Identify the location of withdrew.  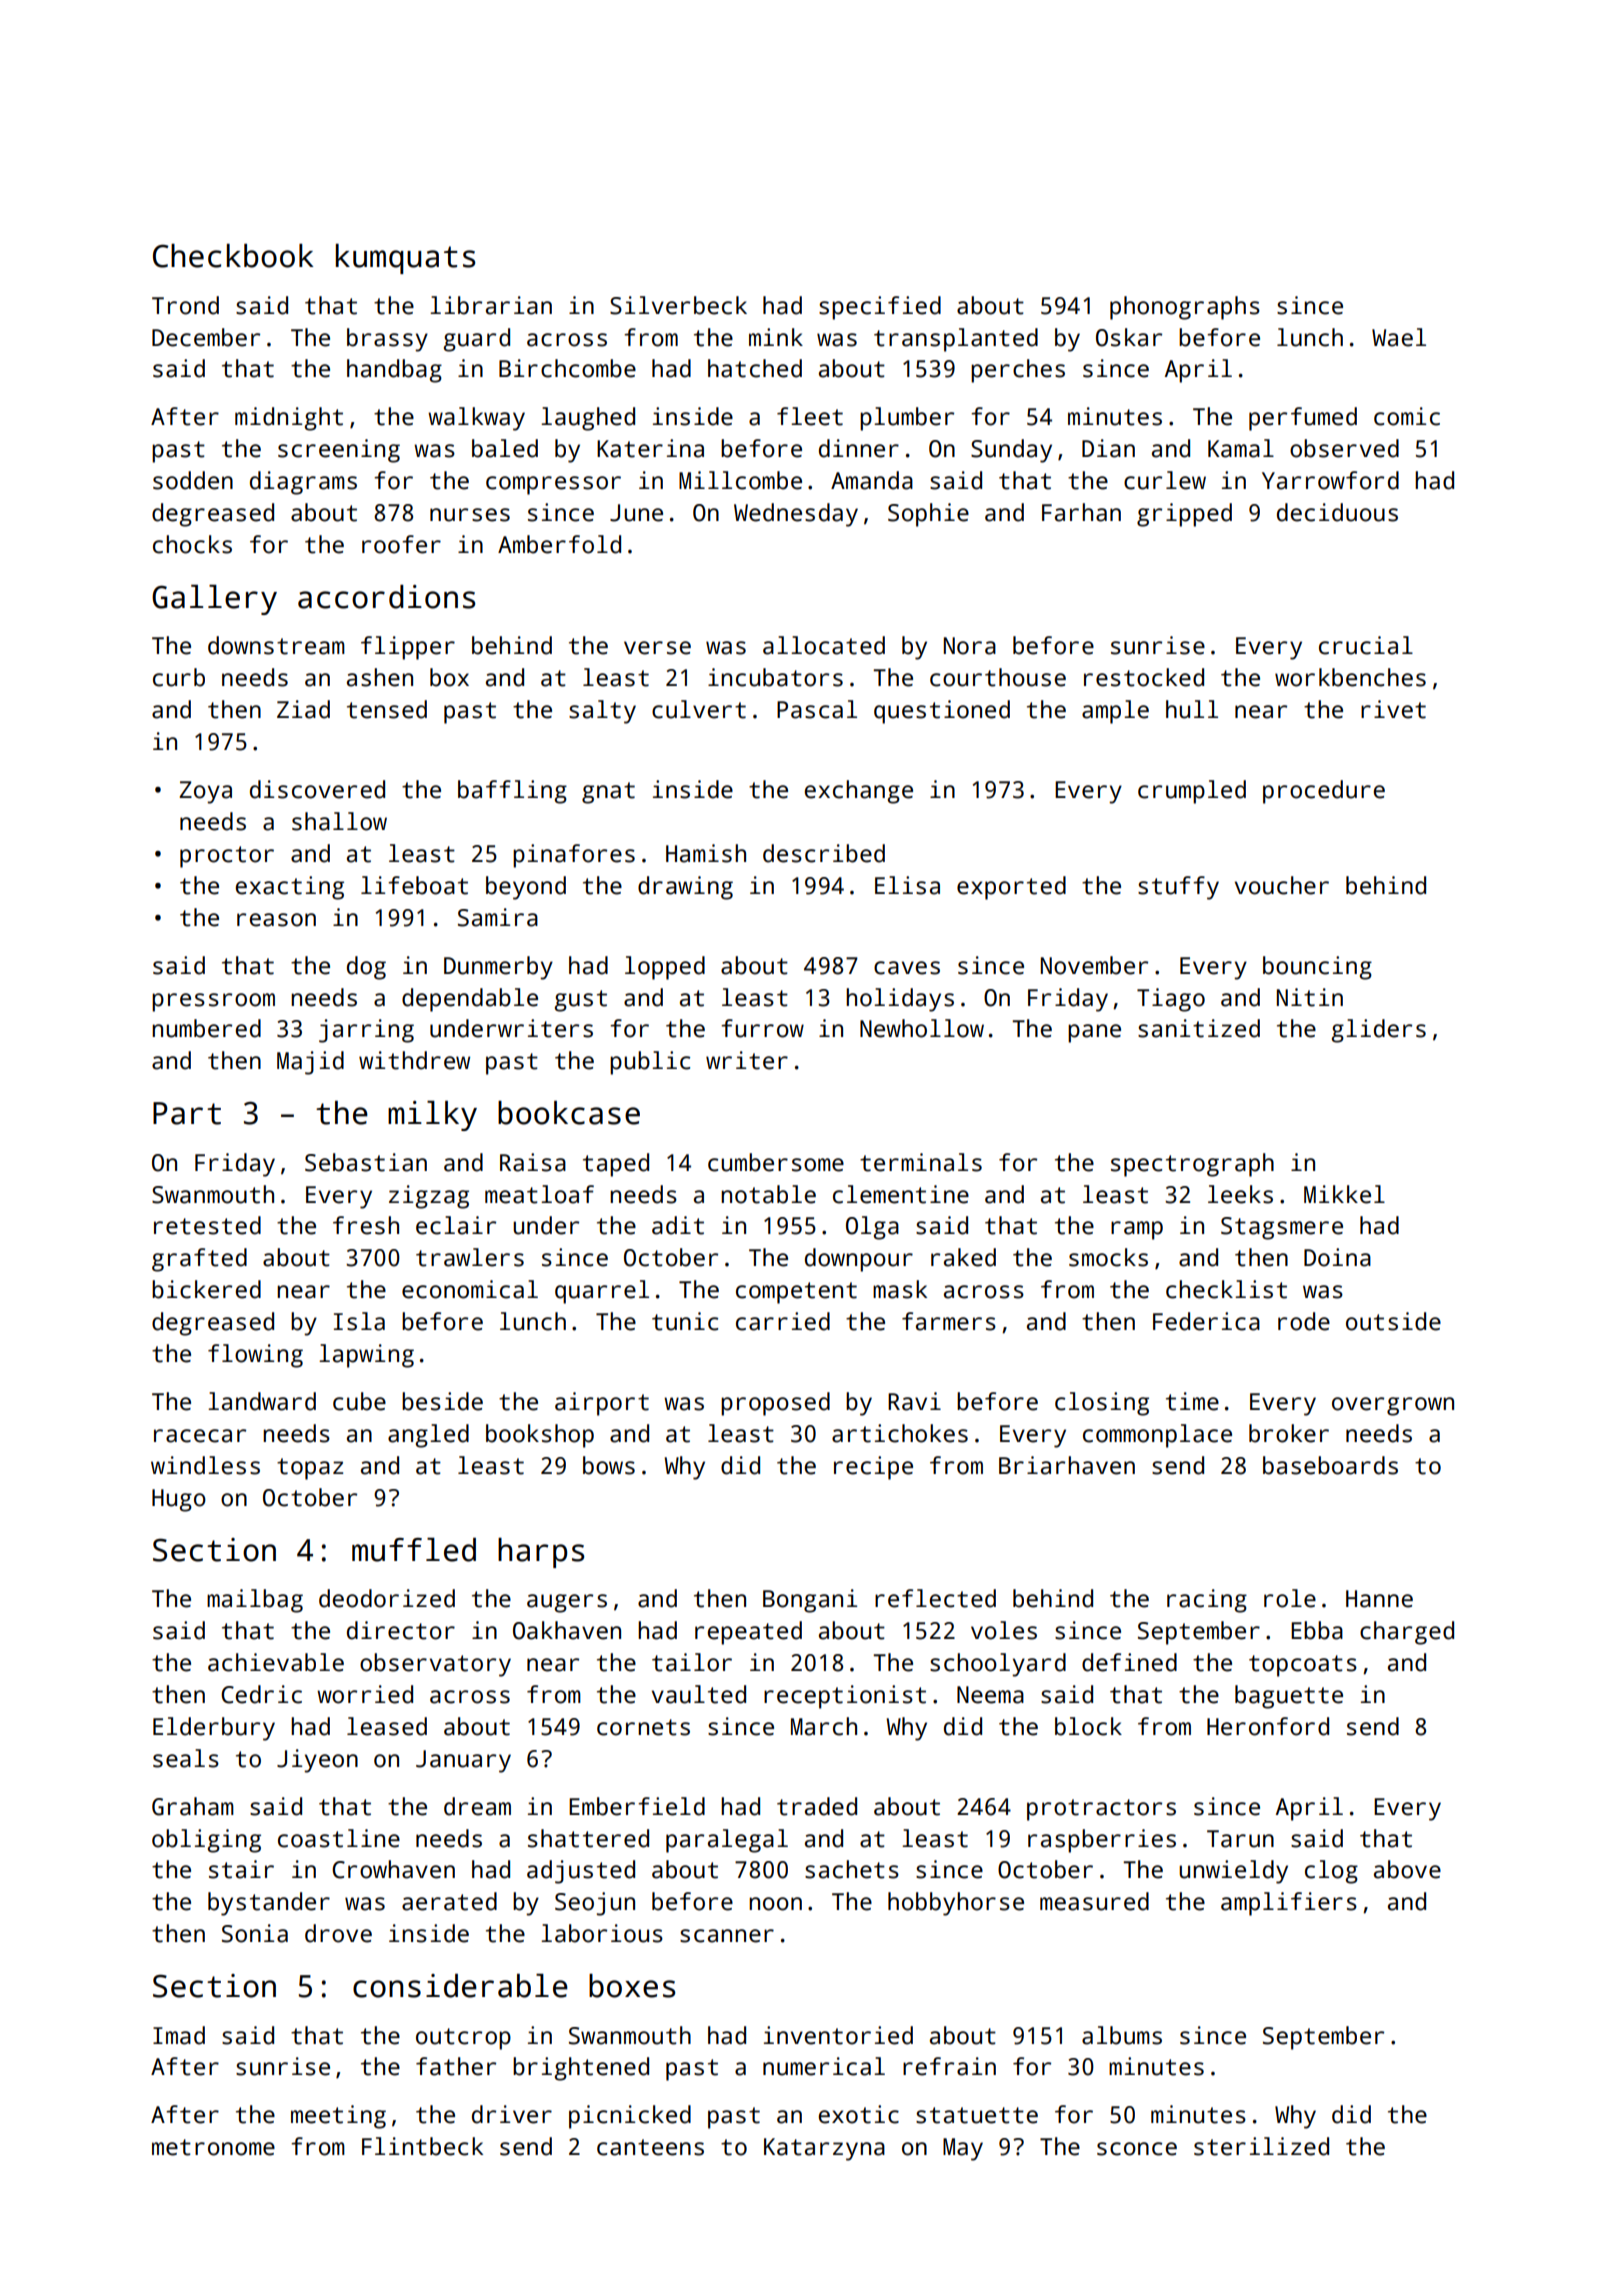
(414, 1060).
